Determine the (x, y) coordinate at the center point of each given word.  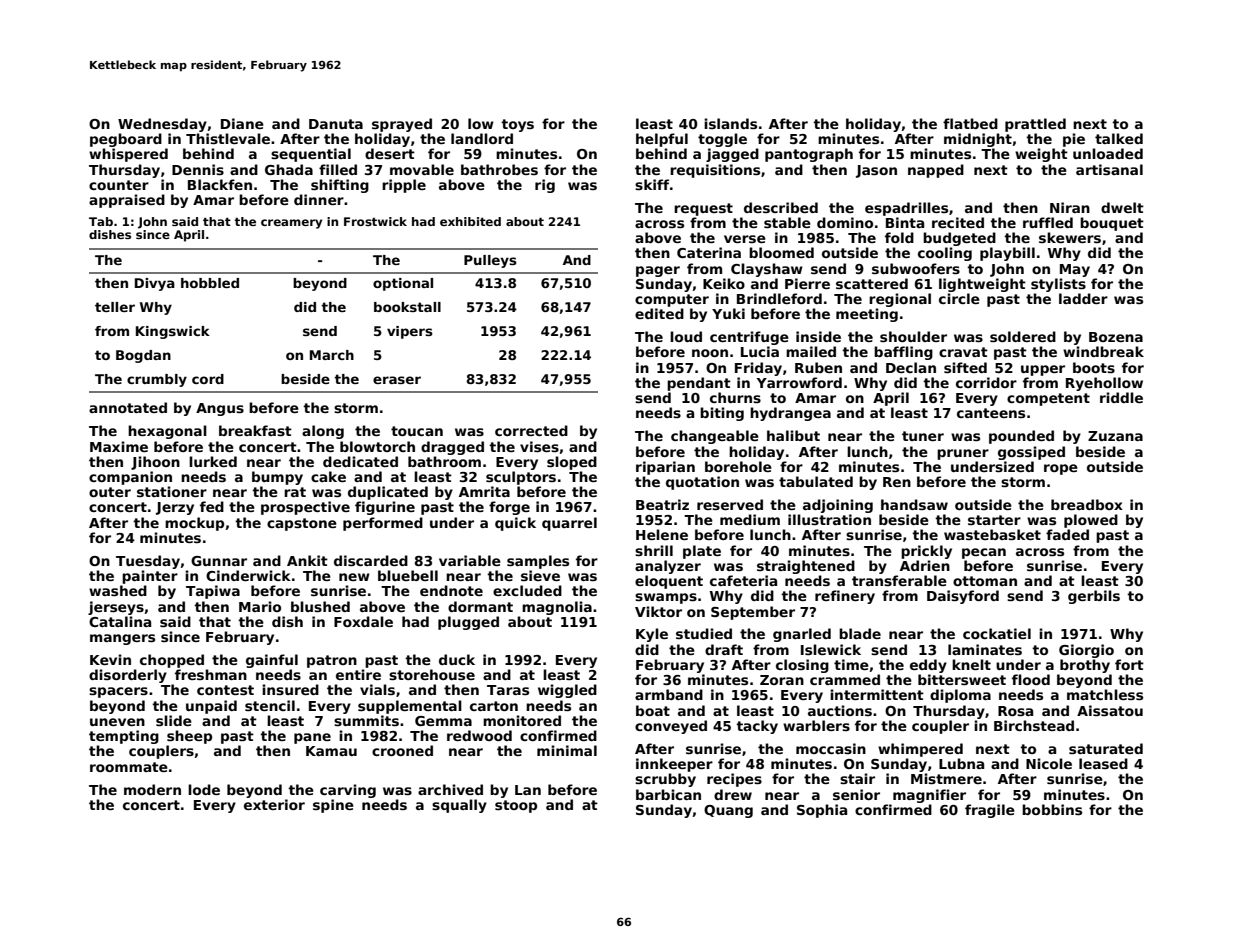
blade (860, 633)
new (354, 577)
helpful (662, 140)
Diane (242, 123)
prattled (1035, 125)
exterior (274, 804)
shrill (654, 550)
